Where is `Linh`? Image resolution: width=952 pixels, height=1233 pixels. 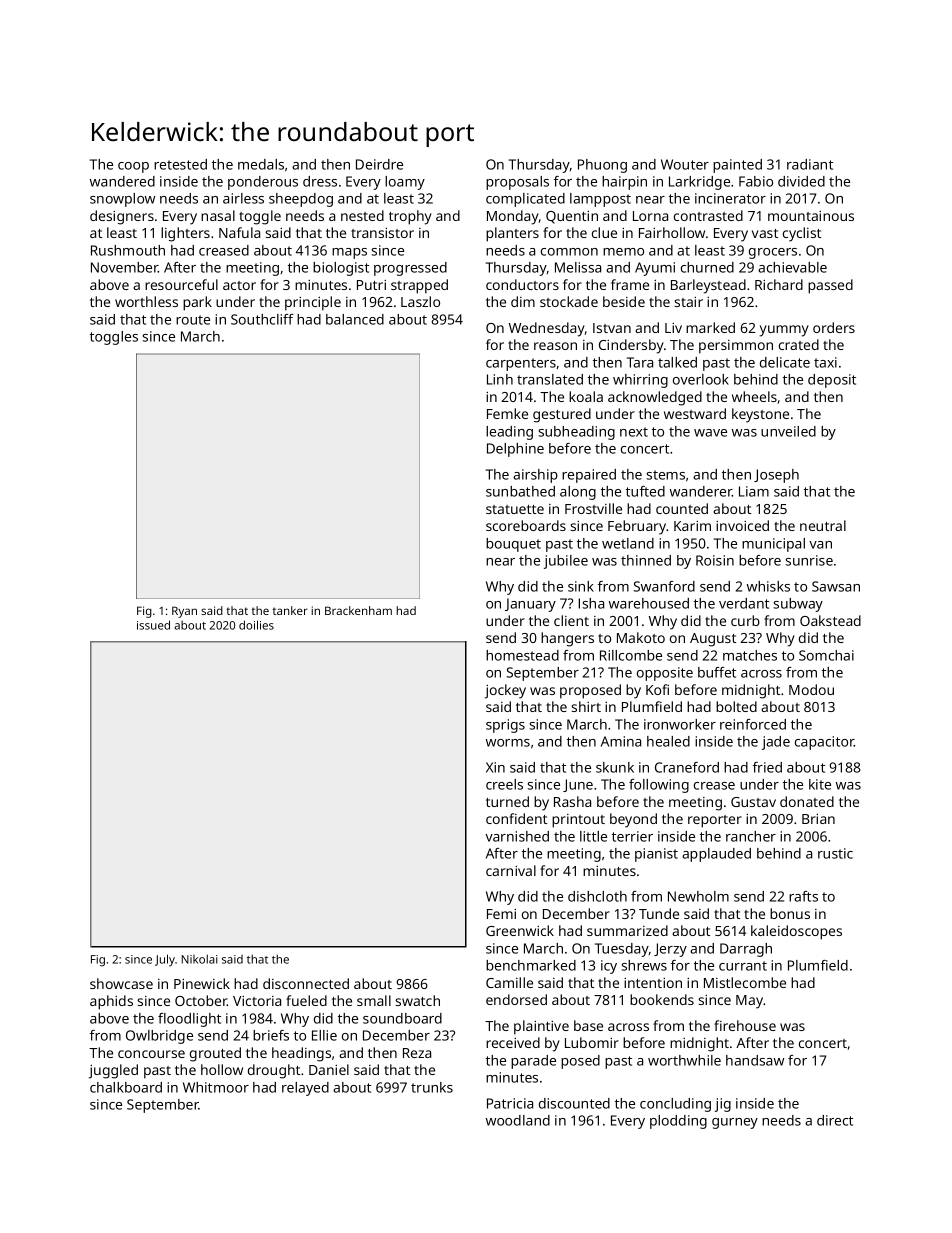
Linh is located at coordinates (500, 379).
